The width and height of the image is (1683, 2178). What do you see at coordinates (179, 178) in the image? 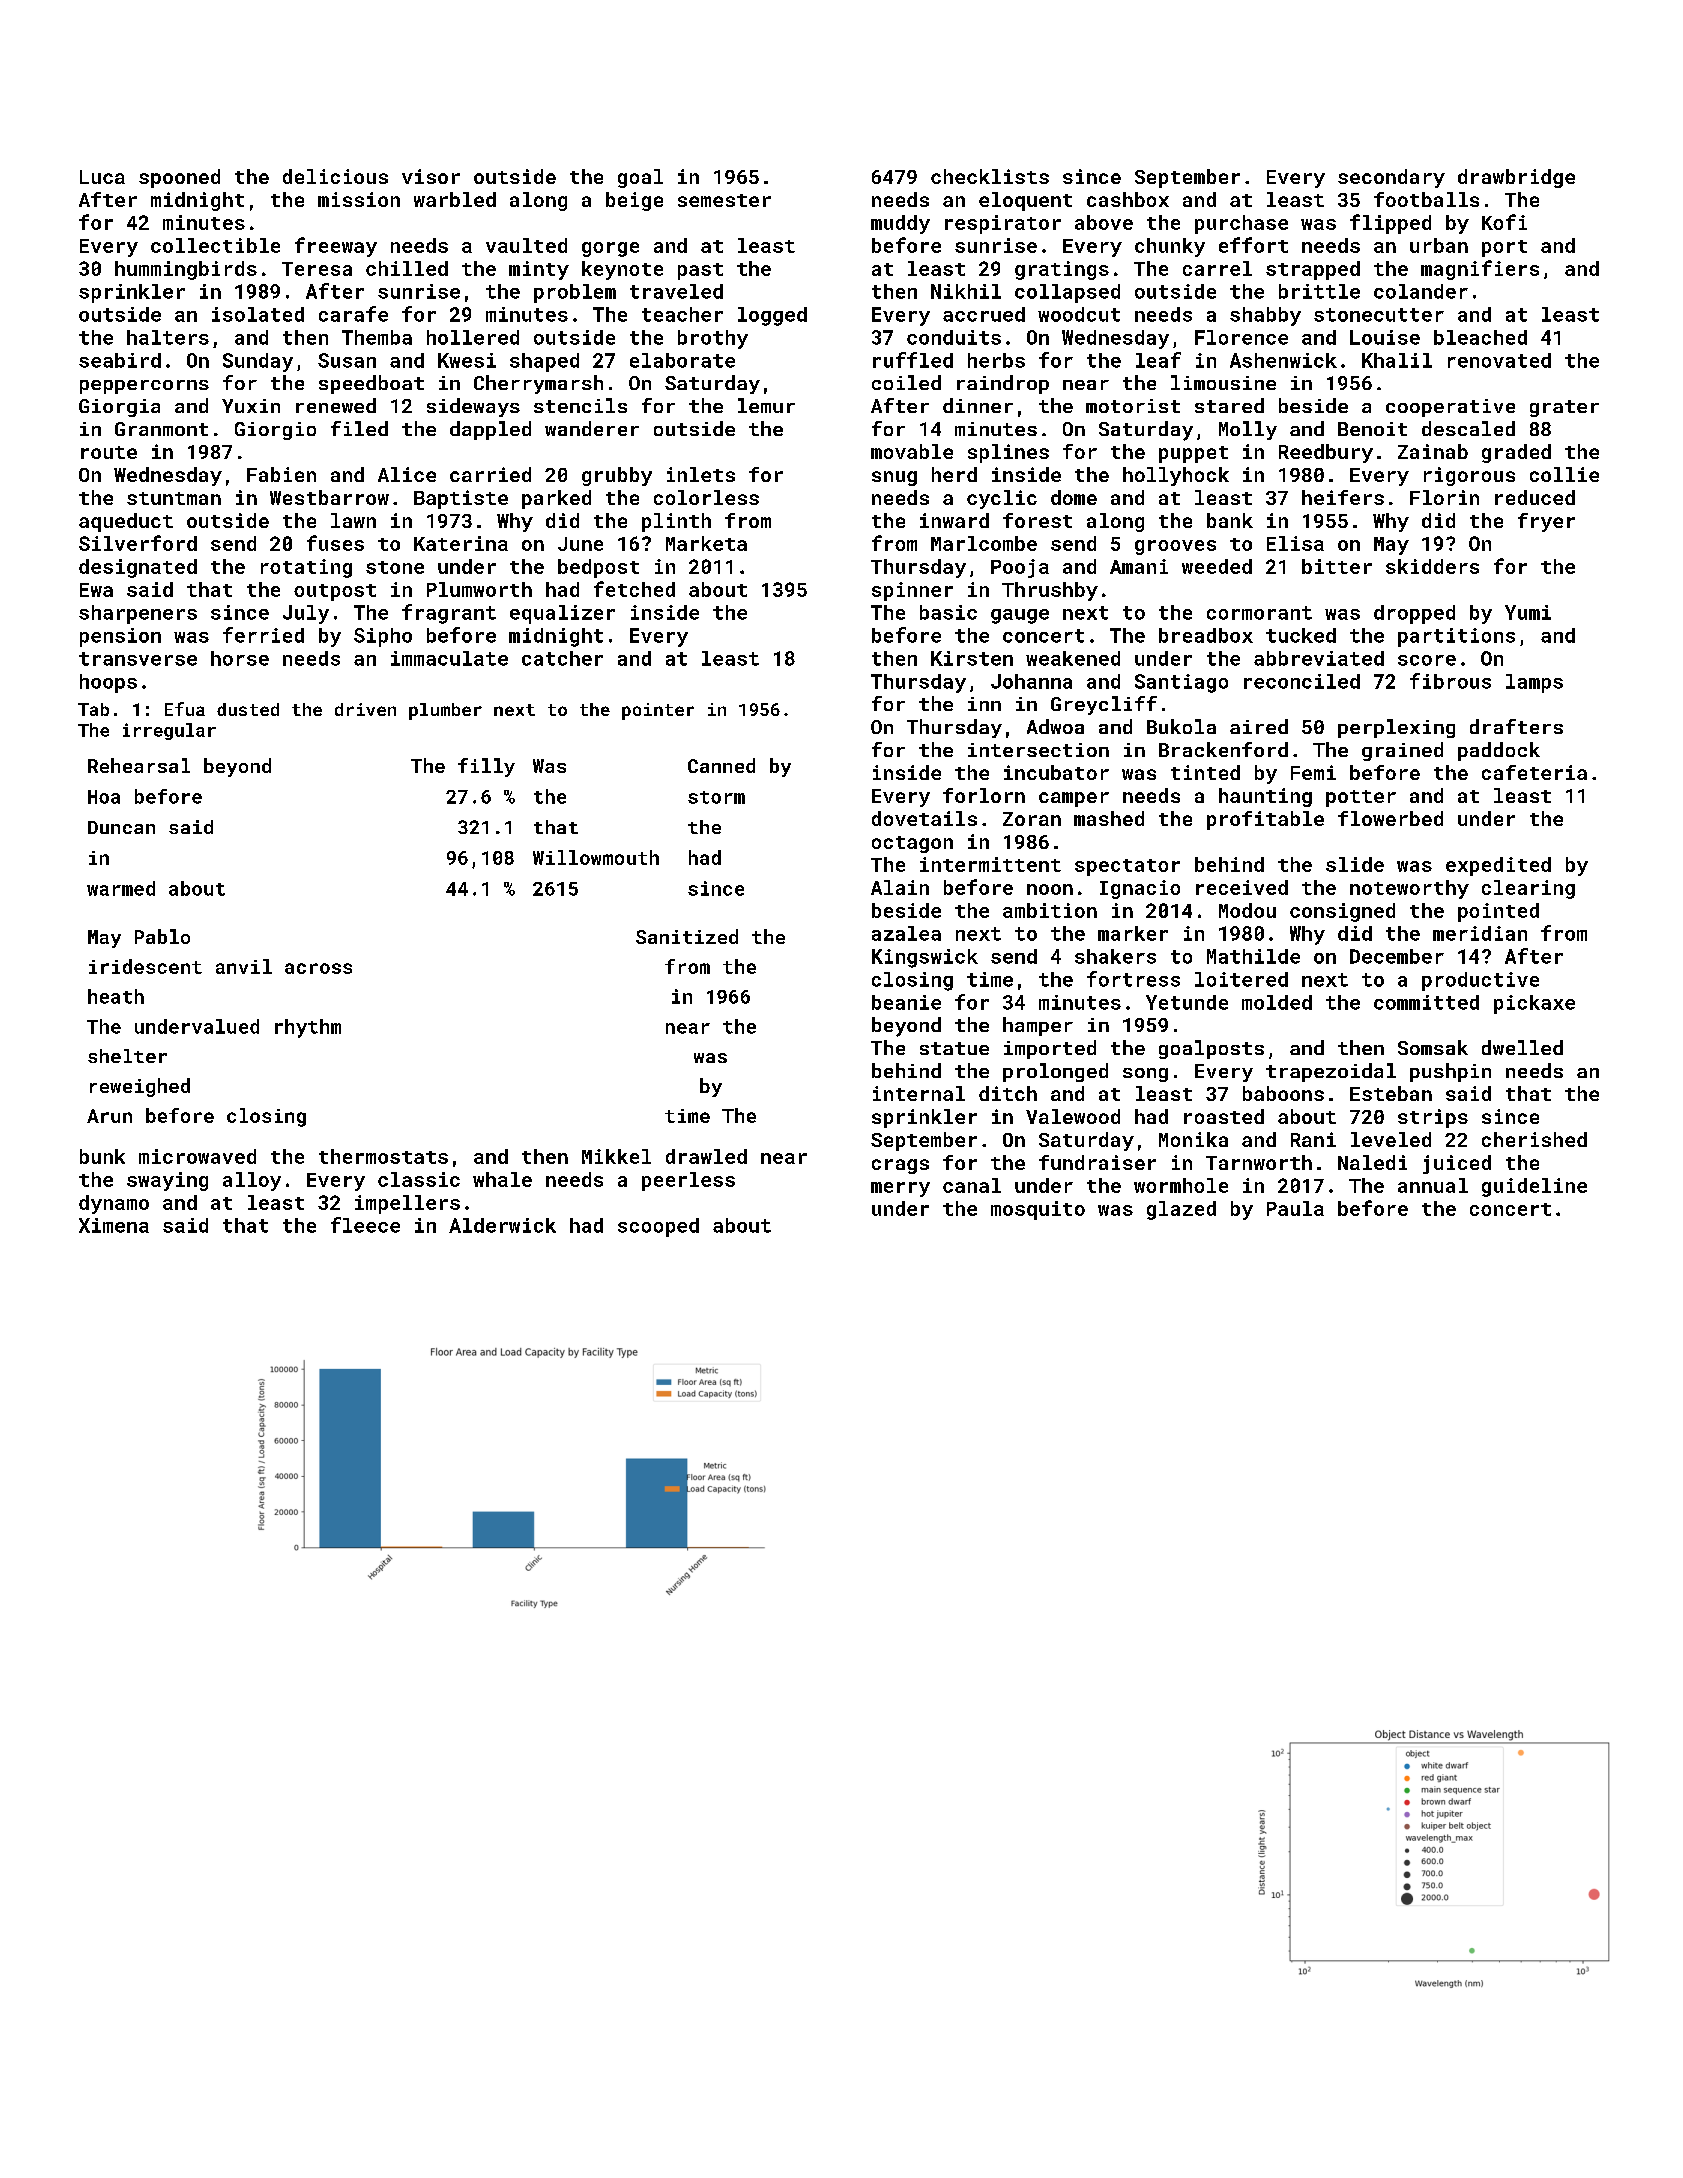
I see `spooned` at bounding box center [179, 178].
